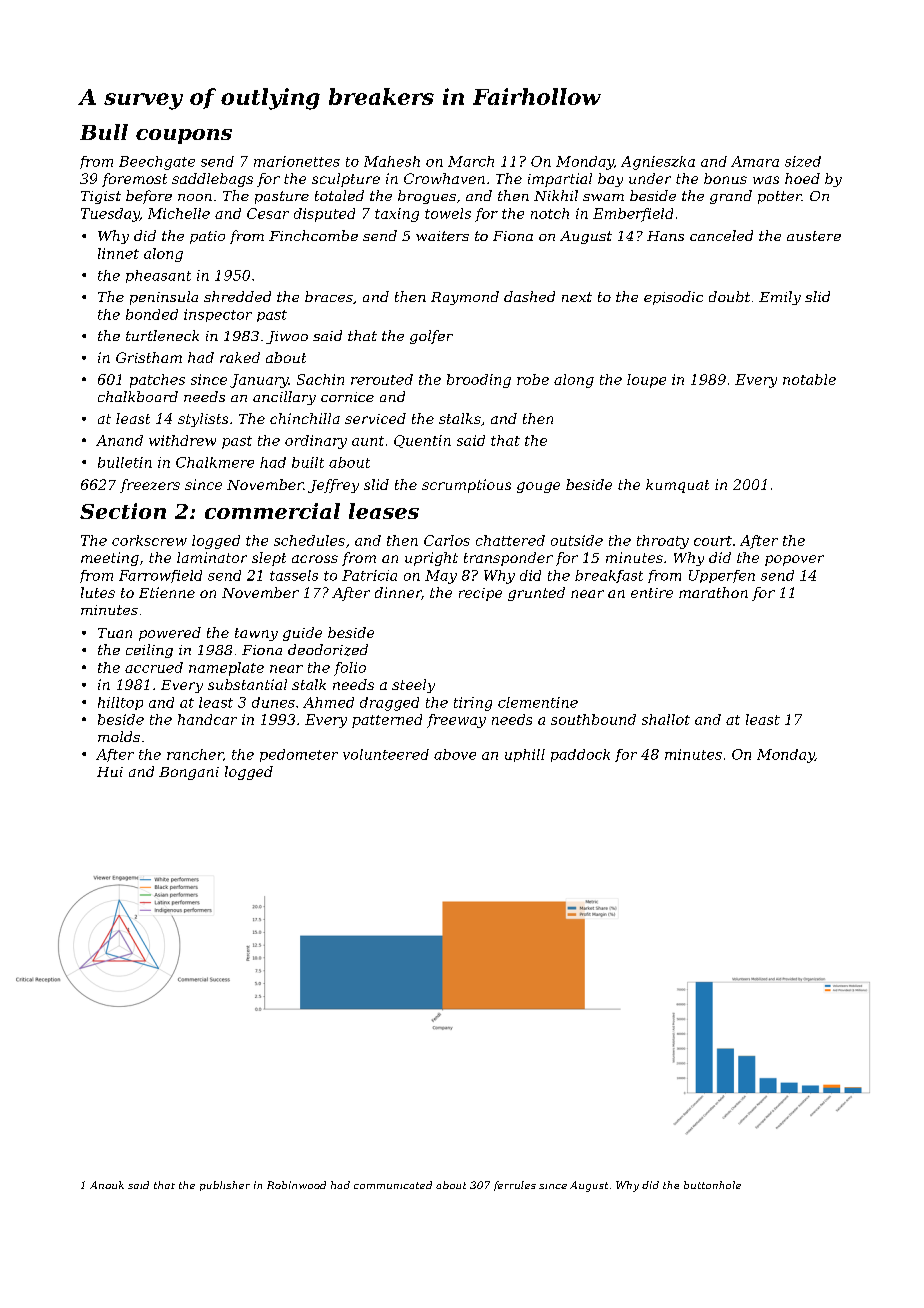 This page has width=924, height=1308. Describe the element at coordinates (179, 213) in the page. I see `Michelle` at that location.
